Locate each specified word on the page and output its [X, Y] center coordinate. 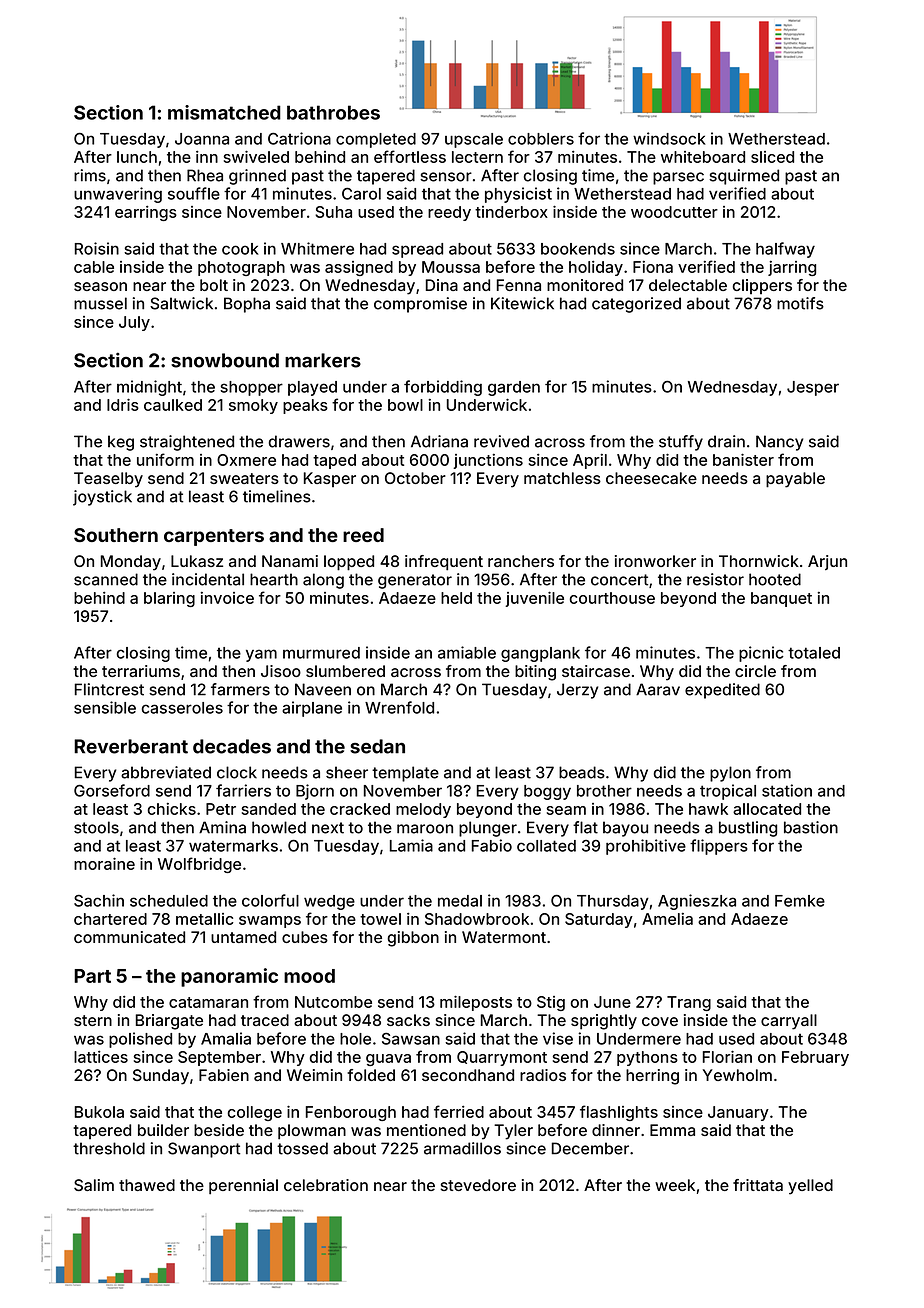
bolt [214, 285]
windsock [669, 138]
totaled [814, 653]
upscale [474, 140]
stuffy [681, 443]
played [312, 388]
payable [795, 480]
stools [96, 827]
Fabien [224, 1075]
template [405, 774]
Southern [116, 535]
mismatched [224, 112]
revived [501, 441]
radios [543, 1075]
